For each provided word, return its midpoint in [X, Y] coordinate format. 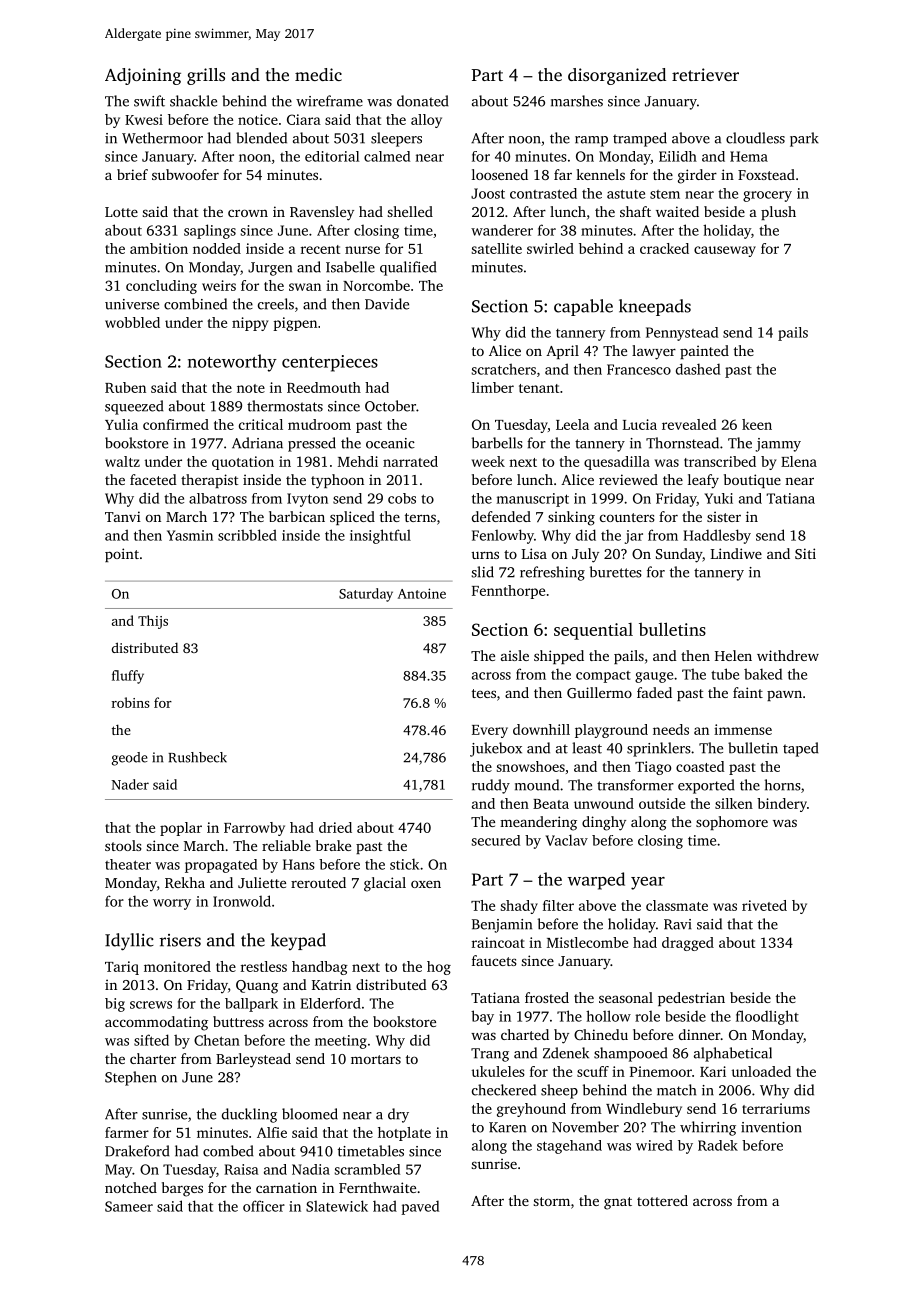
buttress [238, 1021]
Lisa [534, 553]
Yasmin [190, 535]
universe [132, 304]
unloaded [761, 1071]
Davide [387, 304]
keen [757, 424]
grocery [767, 196]
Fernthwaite [377, 1187]
